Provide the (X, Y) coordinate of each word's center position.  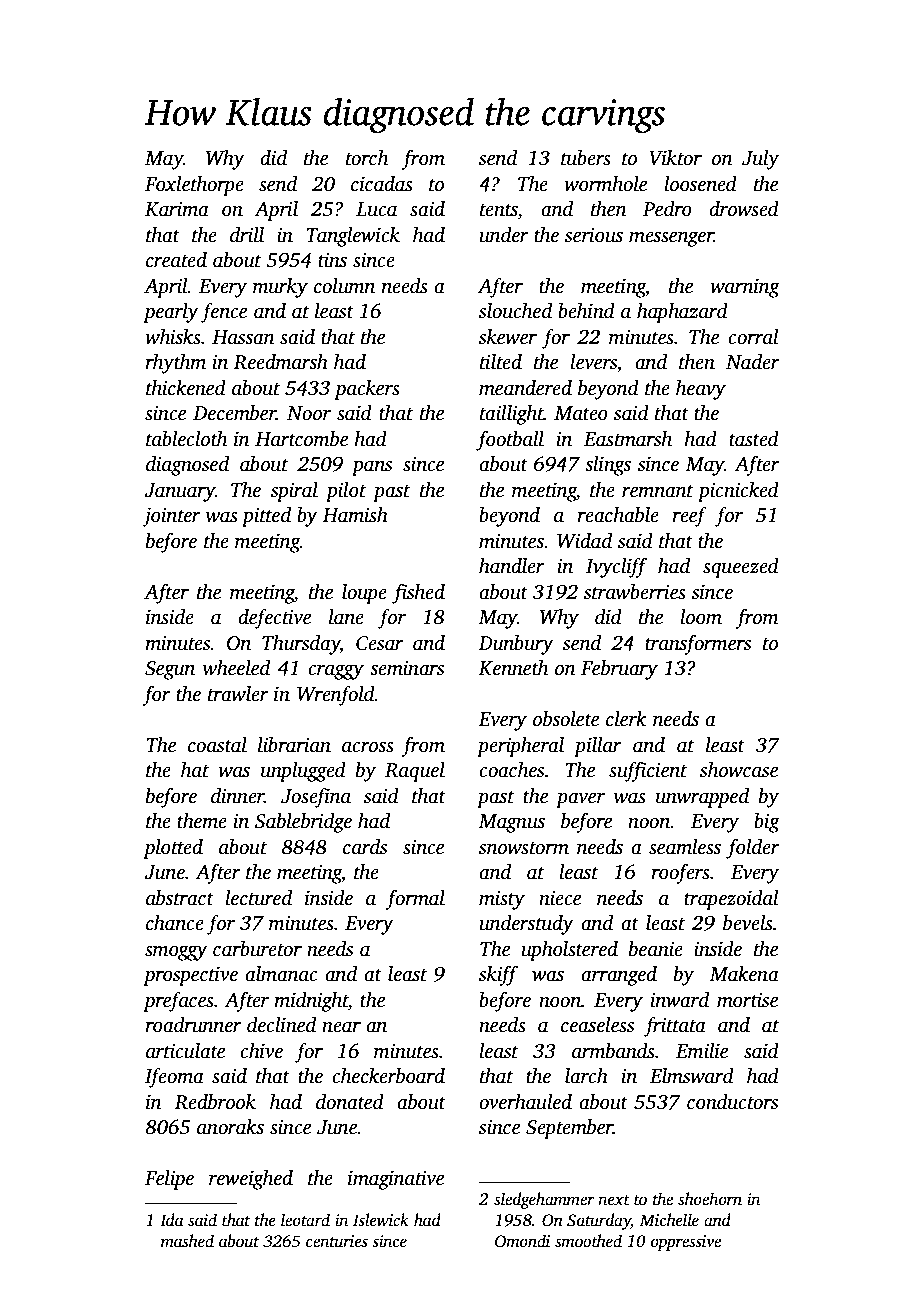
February (619, 670)
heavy (701, 390)
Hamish (355, 515)
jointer (171, 517)
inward (679, 1000)
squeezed (741, 568)
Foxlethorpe (194, 186)
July (760, 160)
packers (367, 390)
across (368, 747)
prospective (190, 976)
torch (367, 158)
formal (415, 899)
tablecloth (186, 439)
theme (202, 821)
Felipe (169, 1180)
